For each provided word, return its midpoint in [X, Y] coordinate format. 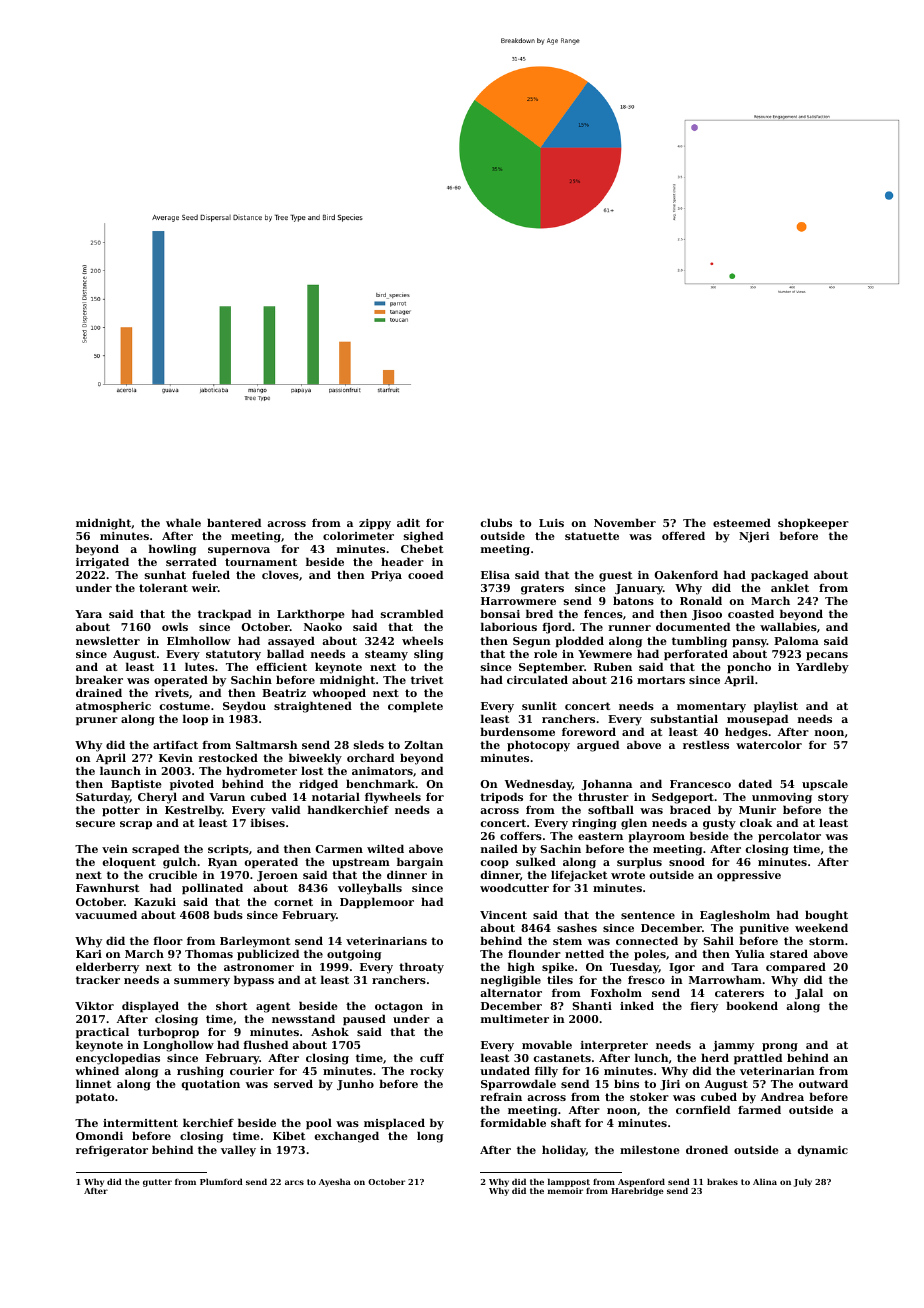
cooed [425, 574]
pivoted [192, 785]
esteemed [742, 522]
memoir [565, 1191]
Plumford [221, 1181]
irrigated [102, 563]
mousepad [757, 720]
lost [312, 770]
